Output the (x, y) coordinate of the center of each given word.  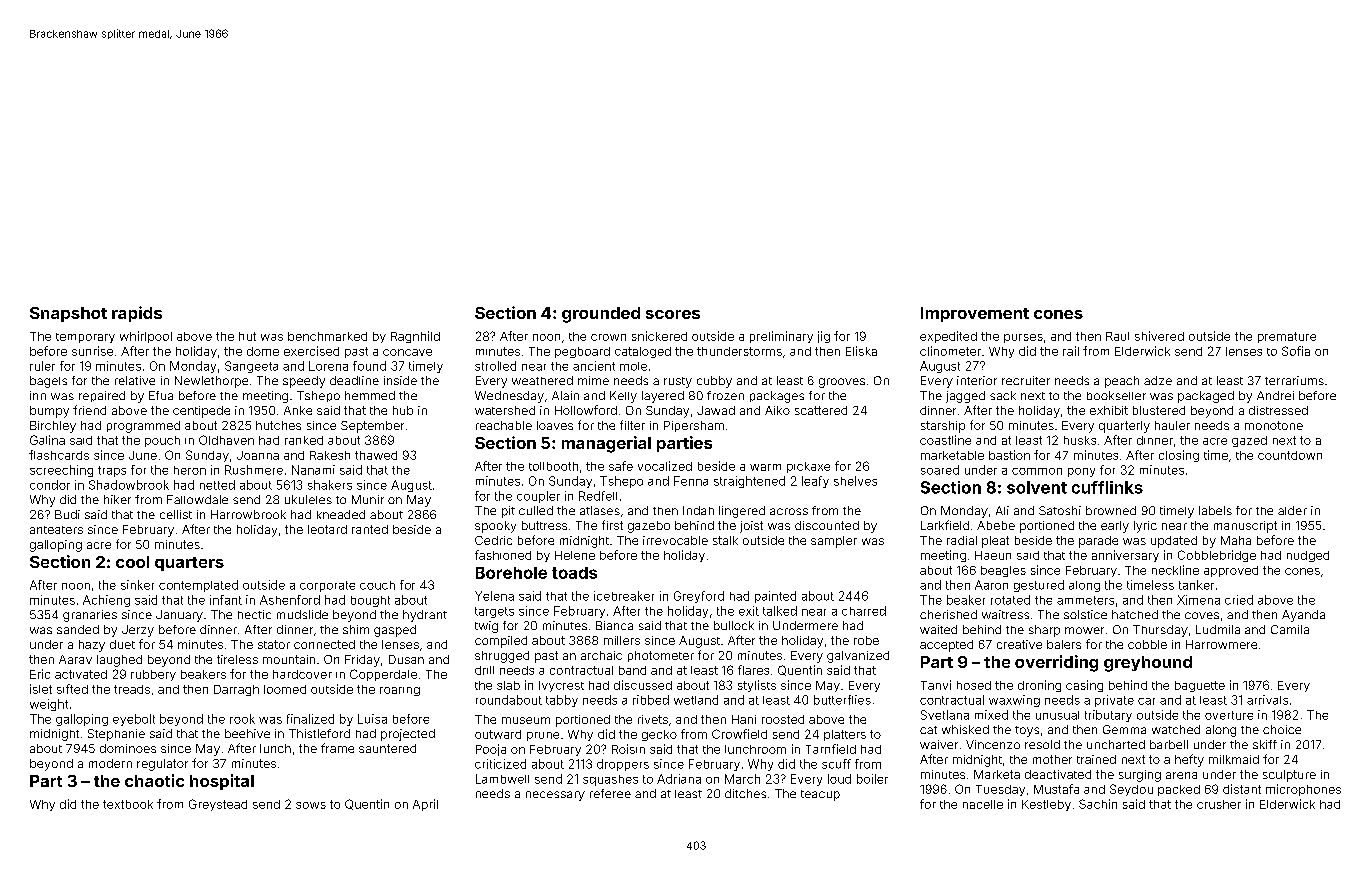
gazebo (649, 527)
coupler (538, 497)
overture (1229, 715)
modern (110, 763)
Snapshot (68, 314)
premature (1287, 337)
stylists (757, 686)
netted (217, 485)
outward (498, 734)
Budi (67, 514)
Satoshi (1060, 510)
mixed (991, 715)
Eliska (861, 351)
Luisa (372, 719)
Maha (1236, 540)
